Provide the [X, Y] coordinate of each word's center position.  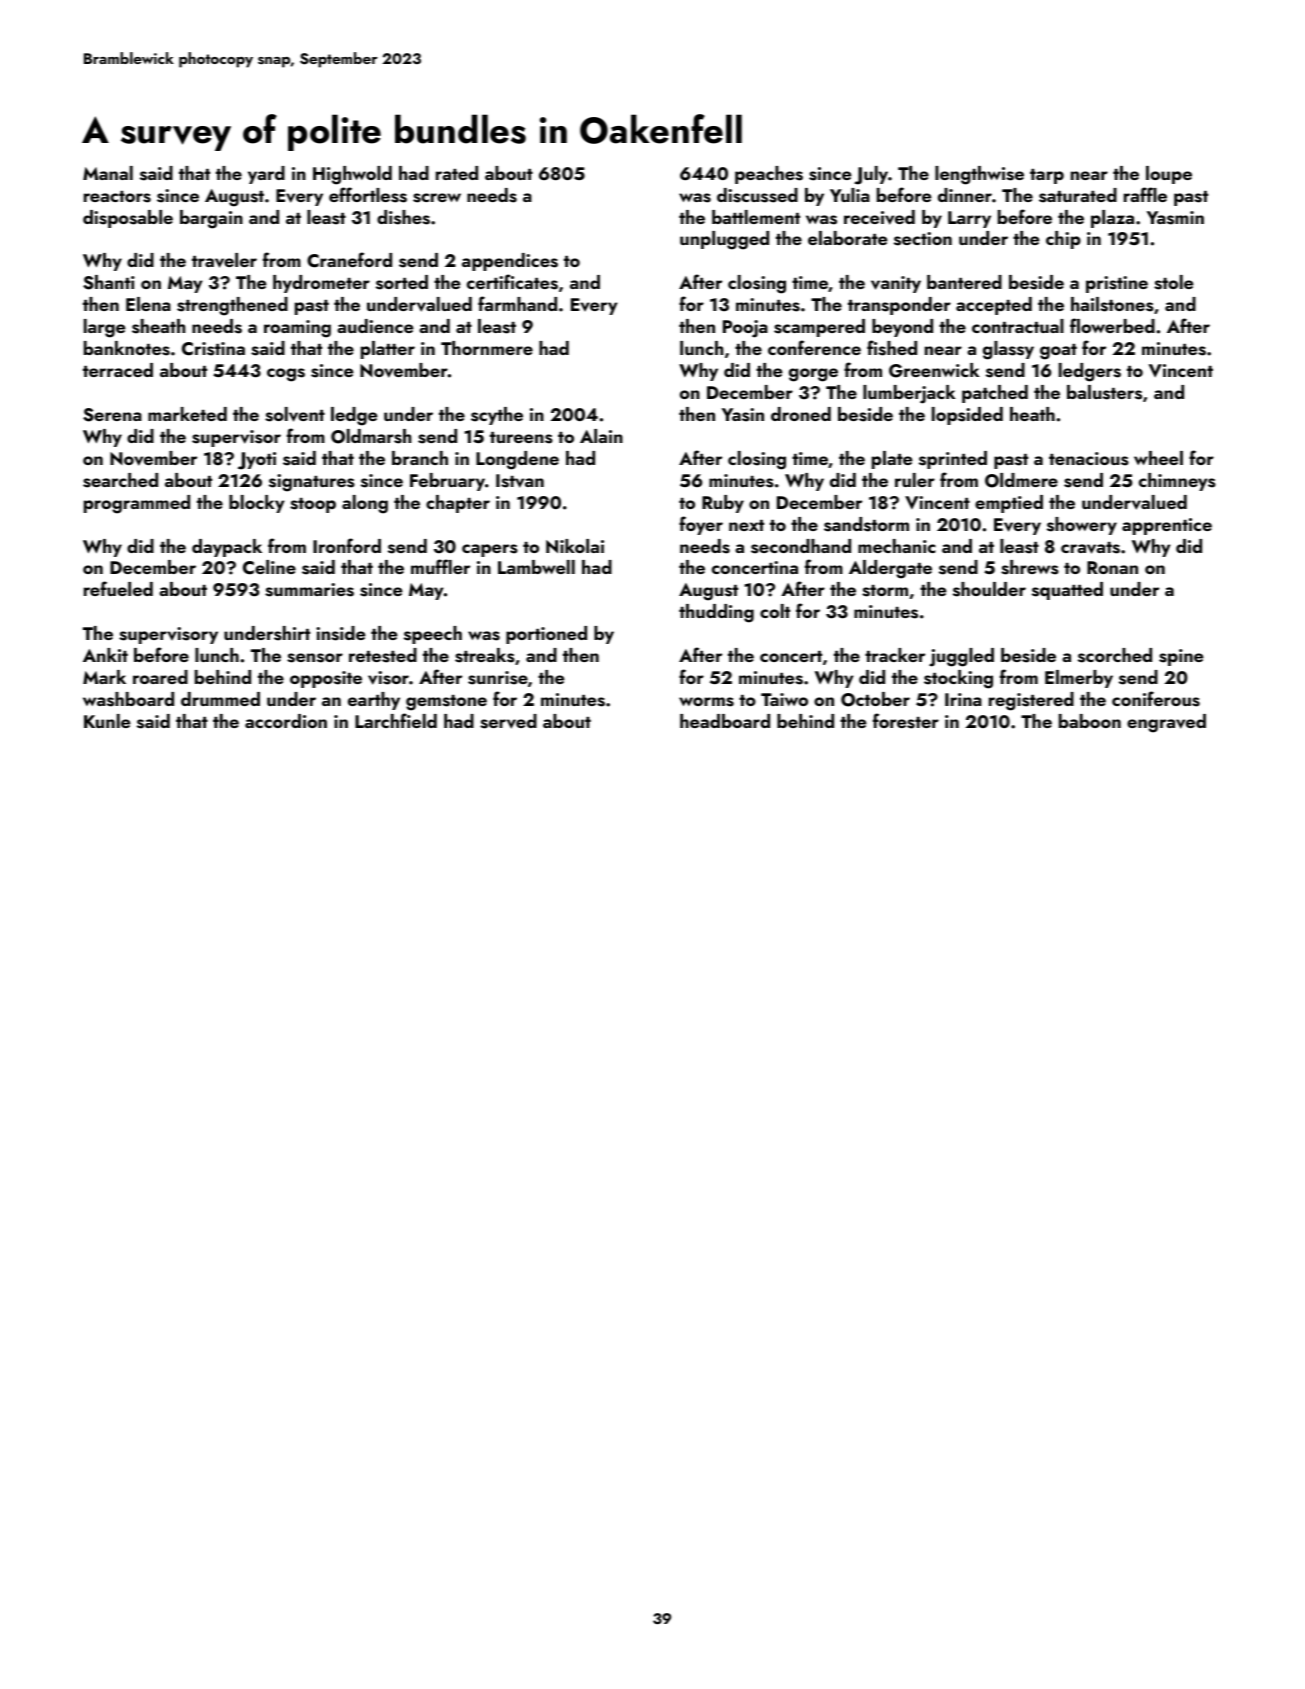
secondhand [801, 546]
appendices [510, 262]
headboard [725, 721]
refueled [118, 588]
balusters [1104, 392]
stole [1174, 282]
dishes [403, 217]
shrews [1030, 567]
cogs [286, 375]
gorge [813, 375]
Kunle [107, 721]
